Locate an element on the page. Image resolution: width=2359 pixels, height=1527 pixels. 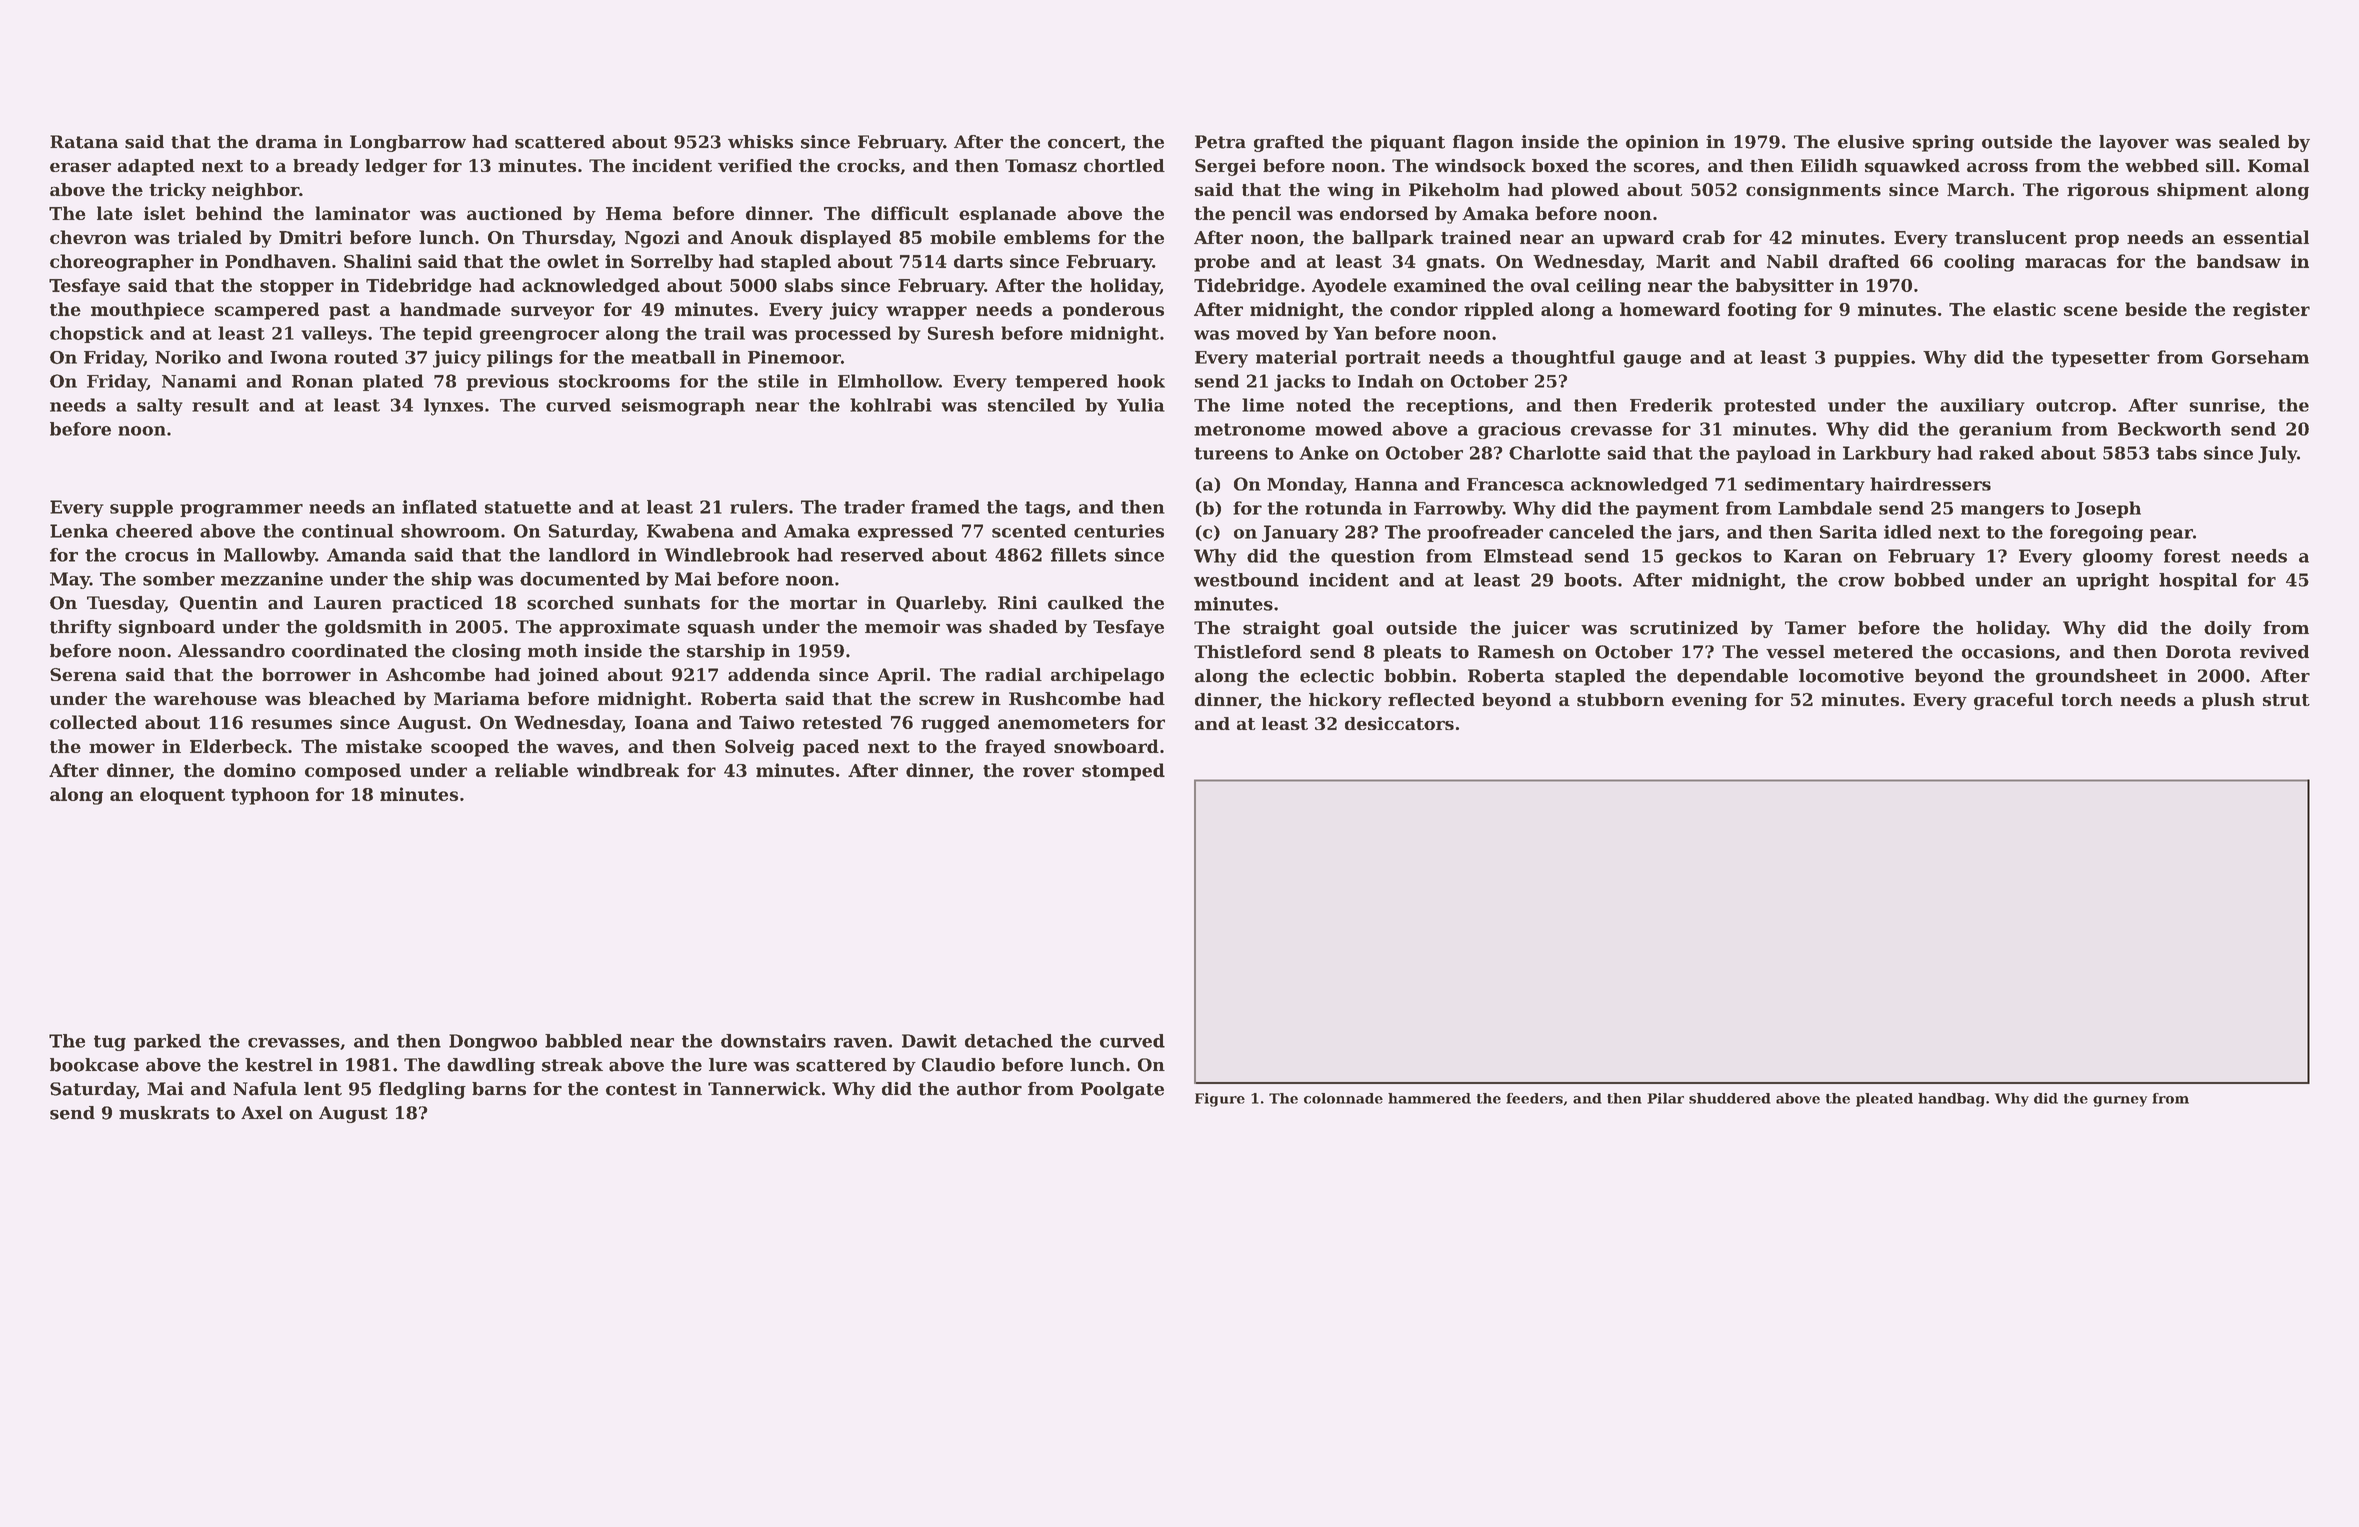
Nanami is located at coordinates (199, 381).
